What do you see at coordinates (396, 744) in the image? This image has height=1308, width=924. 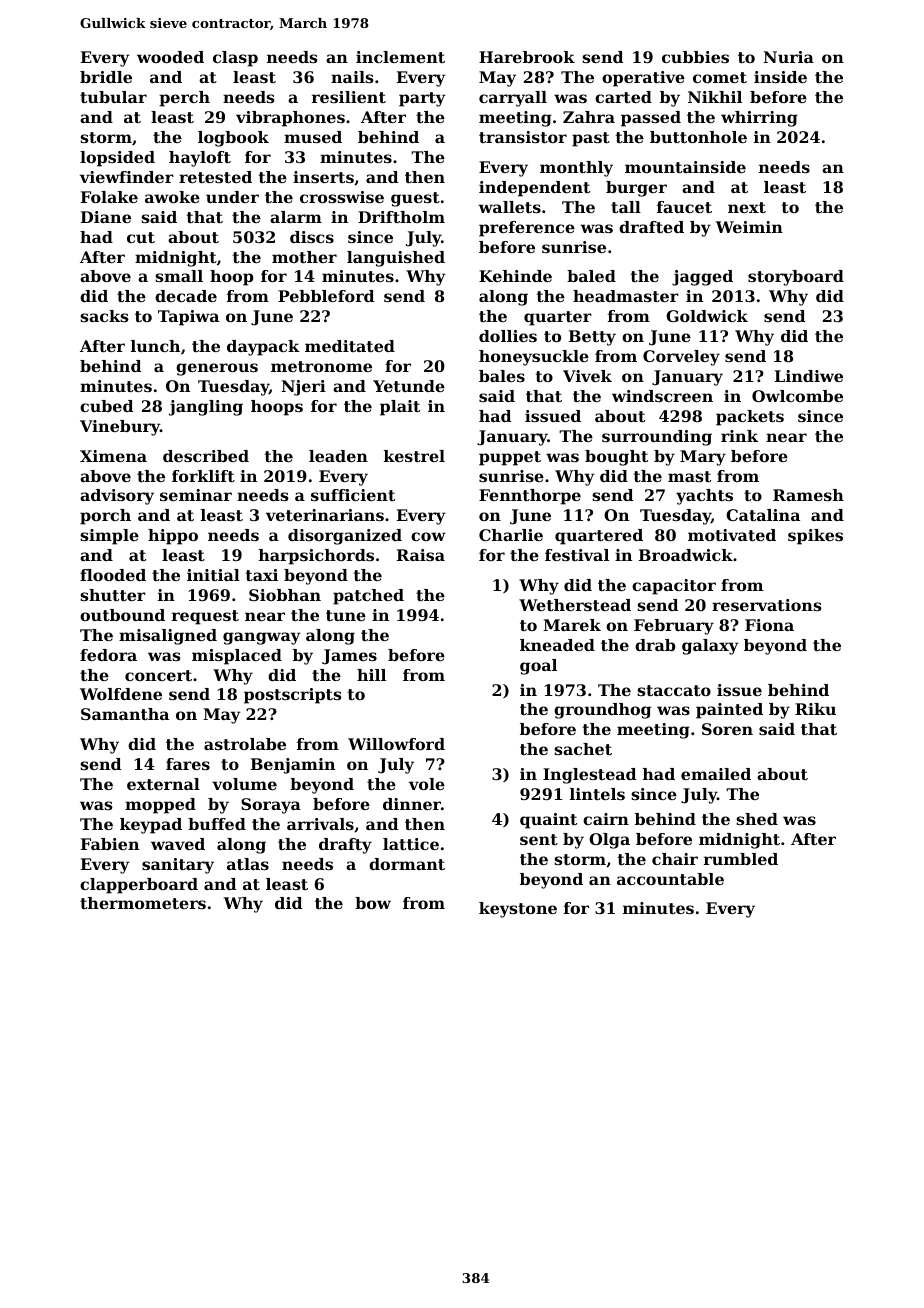 I see `Willowford` at bounding box center [396, 744].
